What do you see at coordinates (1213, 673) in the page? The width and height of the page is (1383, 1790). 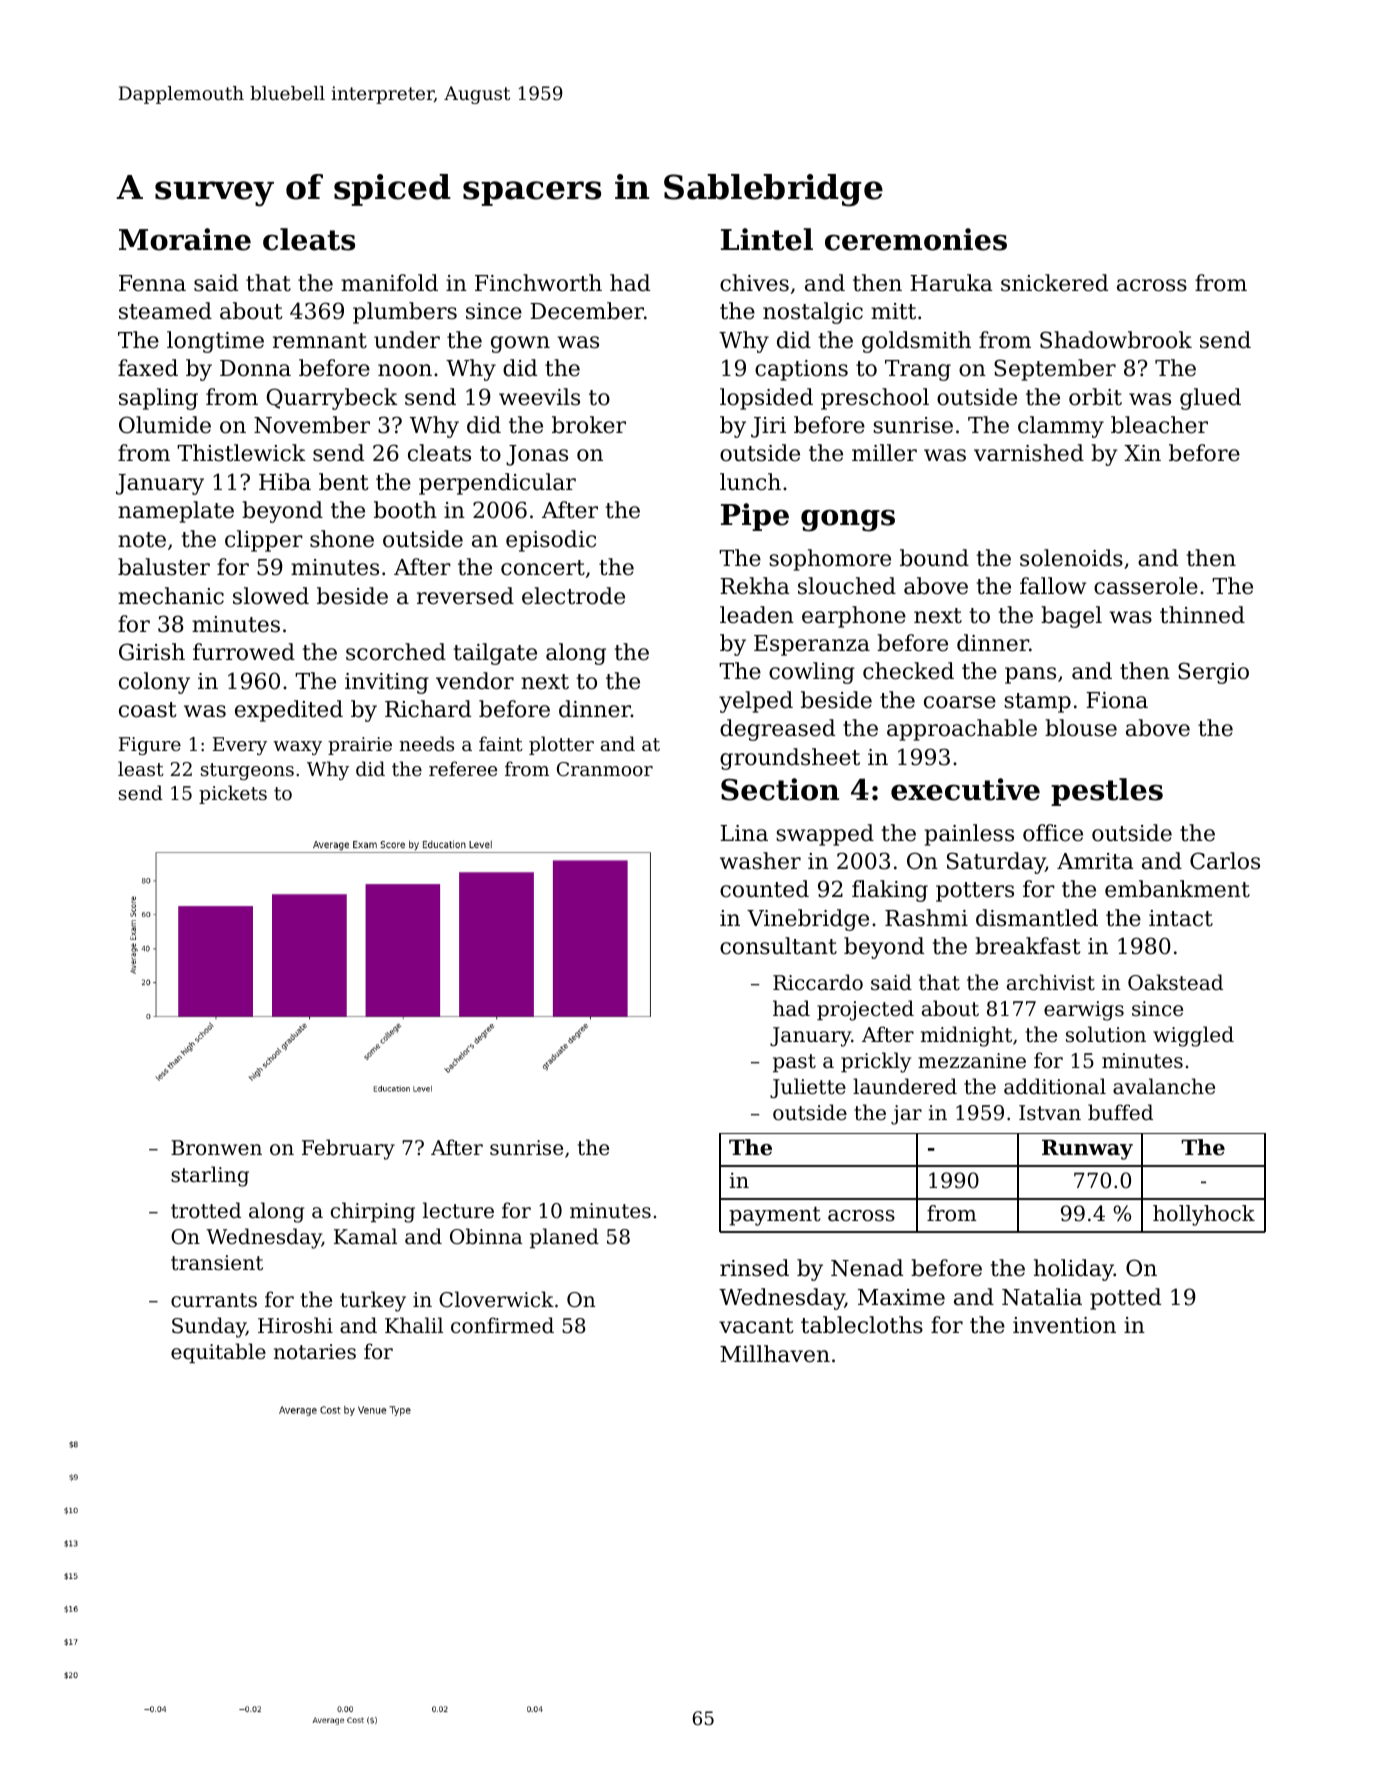 I see `Sergio` at bounding box center [1213, 673].
